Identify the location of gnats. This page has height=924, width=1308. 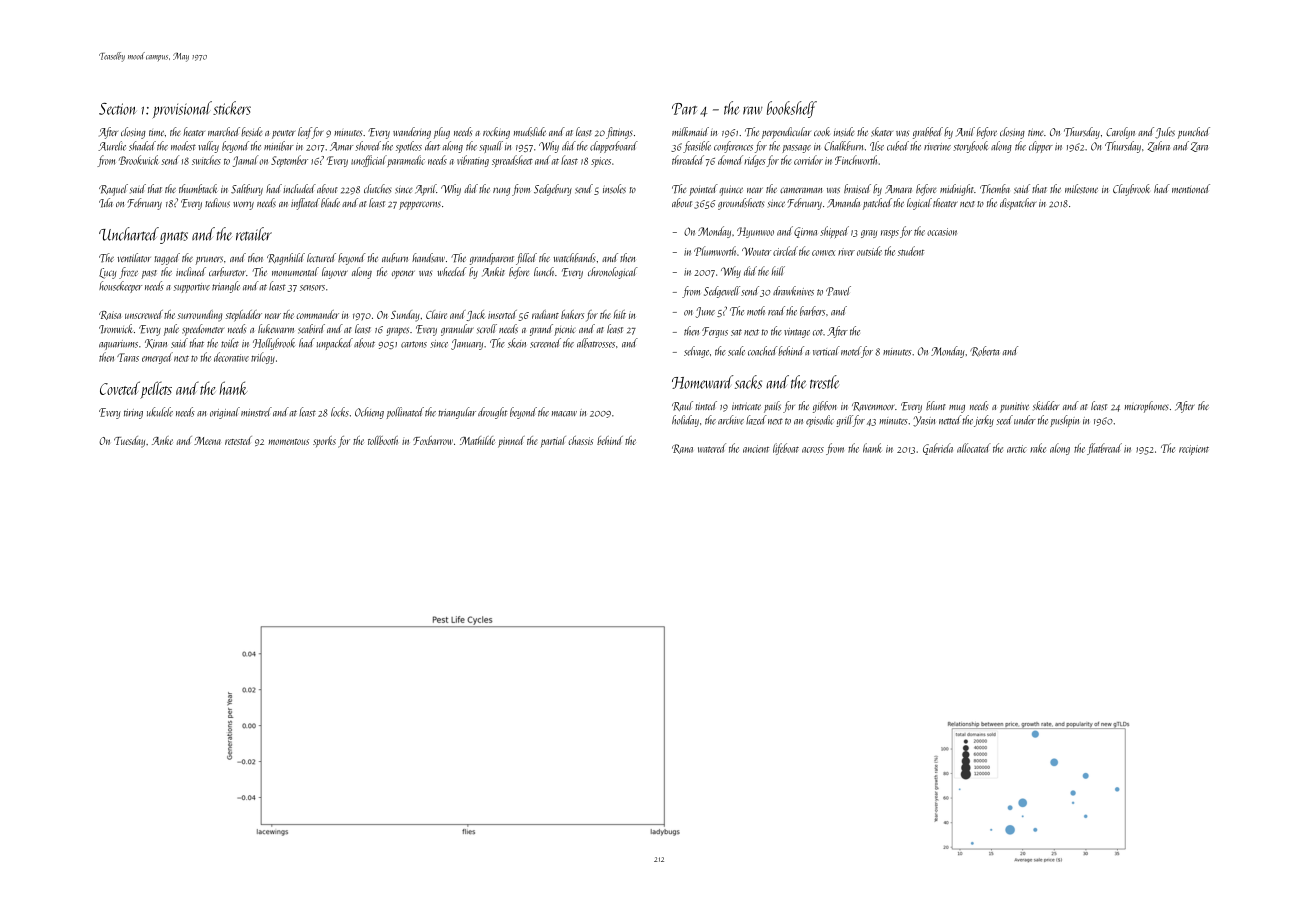
(174, 237).
